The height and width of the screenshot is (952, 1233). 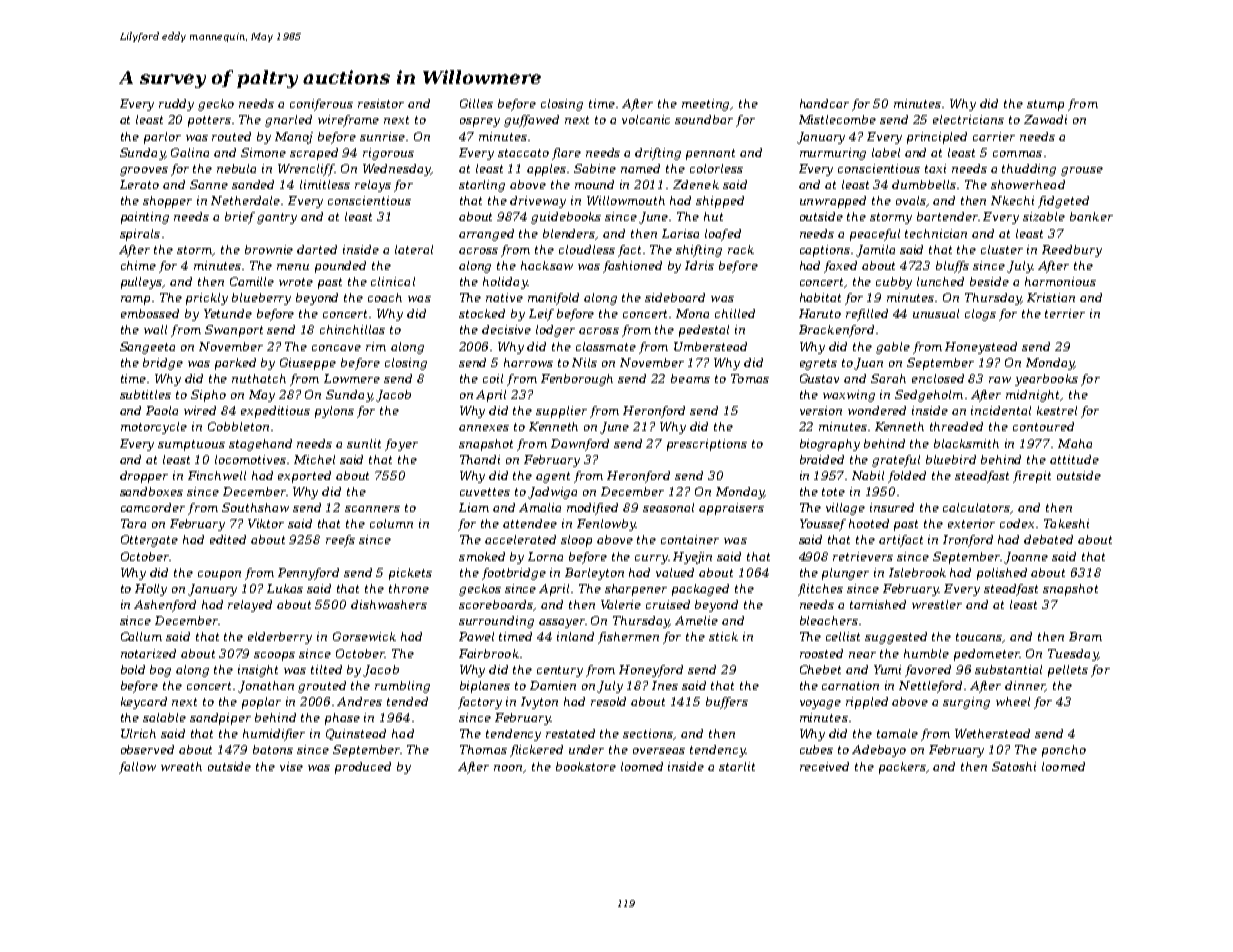 What do you see at coordinates (482, 186) in the screenshot?
I see `starling` at bounding box center [482, 186].
